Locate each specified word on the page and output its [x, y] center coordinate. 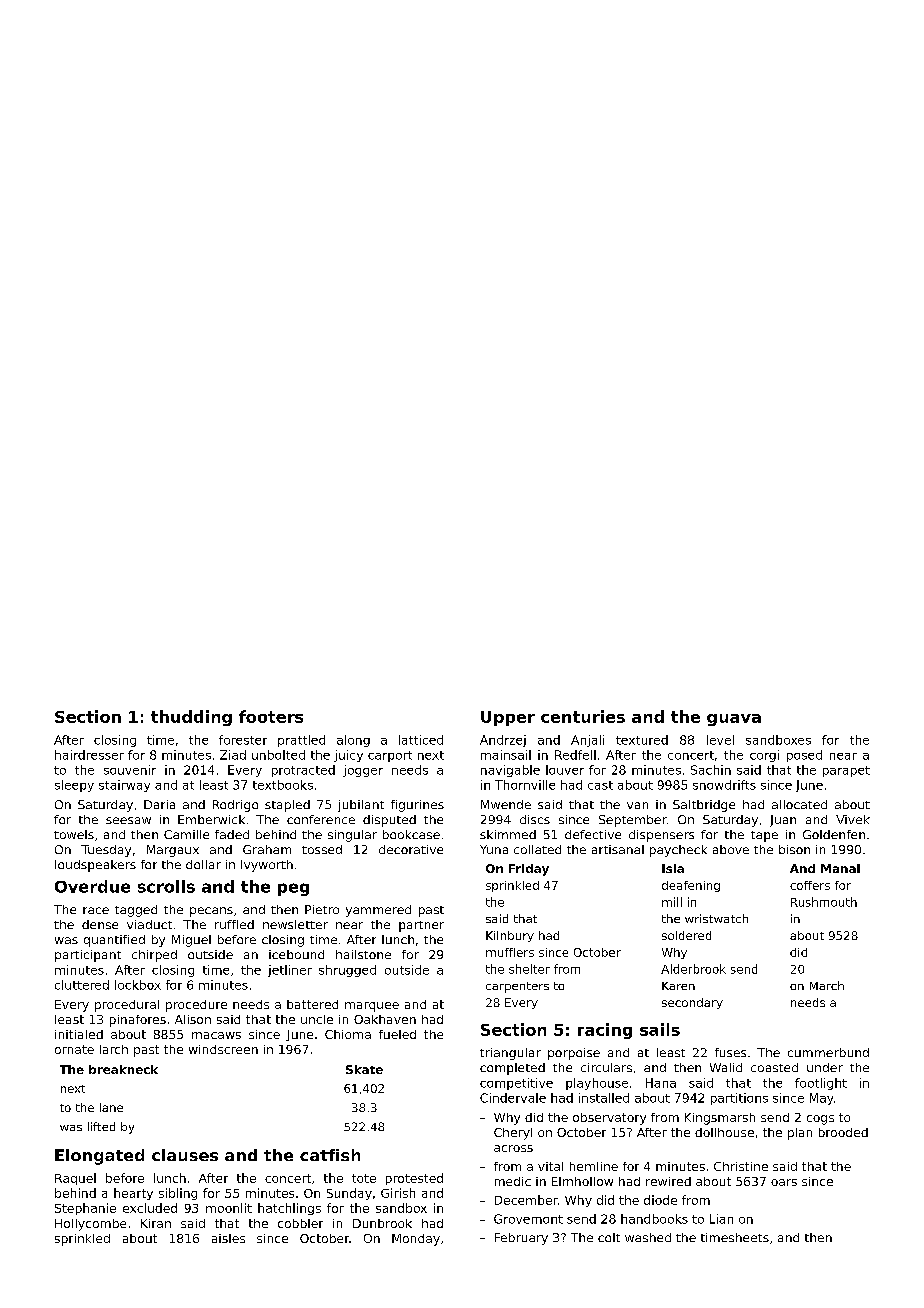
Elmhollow [582, 1181]
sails [660, 1029]
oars [784, 1182]
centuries [583, 716]
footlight [821, 1084]
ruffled [234, 924]
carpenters [517, 987]
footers [271, 716]
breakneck [123, 1069]
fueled [397, 1034]
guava [734, 720]
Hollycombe [90, 1225]
